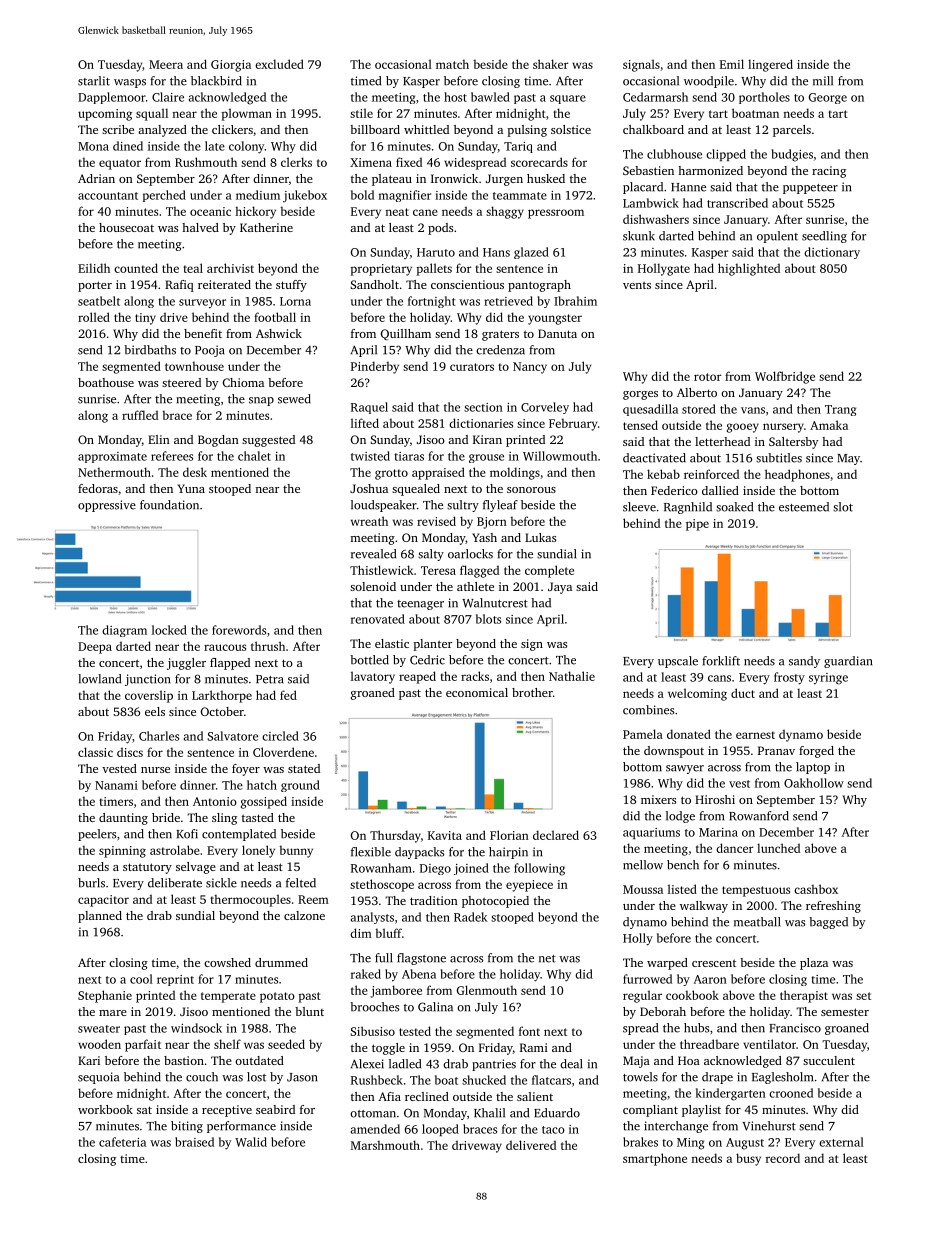 The width and height of the document is (952, 1233). What do you see at coordinates (770, 65) in the document?
I see `lingered` at bounding box center [770, 65].
